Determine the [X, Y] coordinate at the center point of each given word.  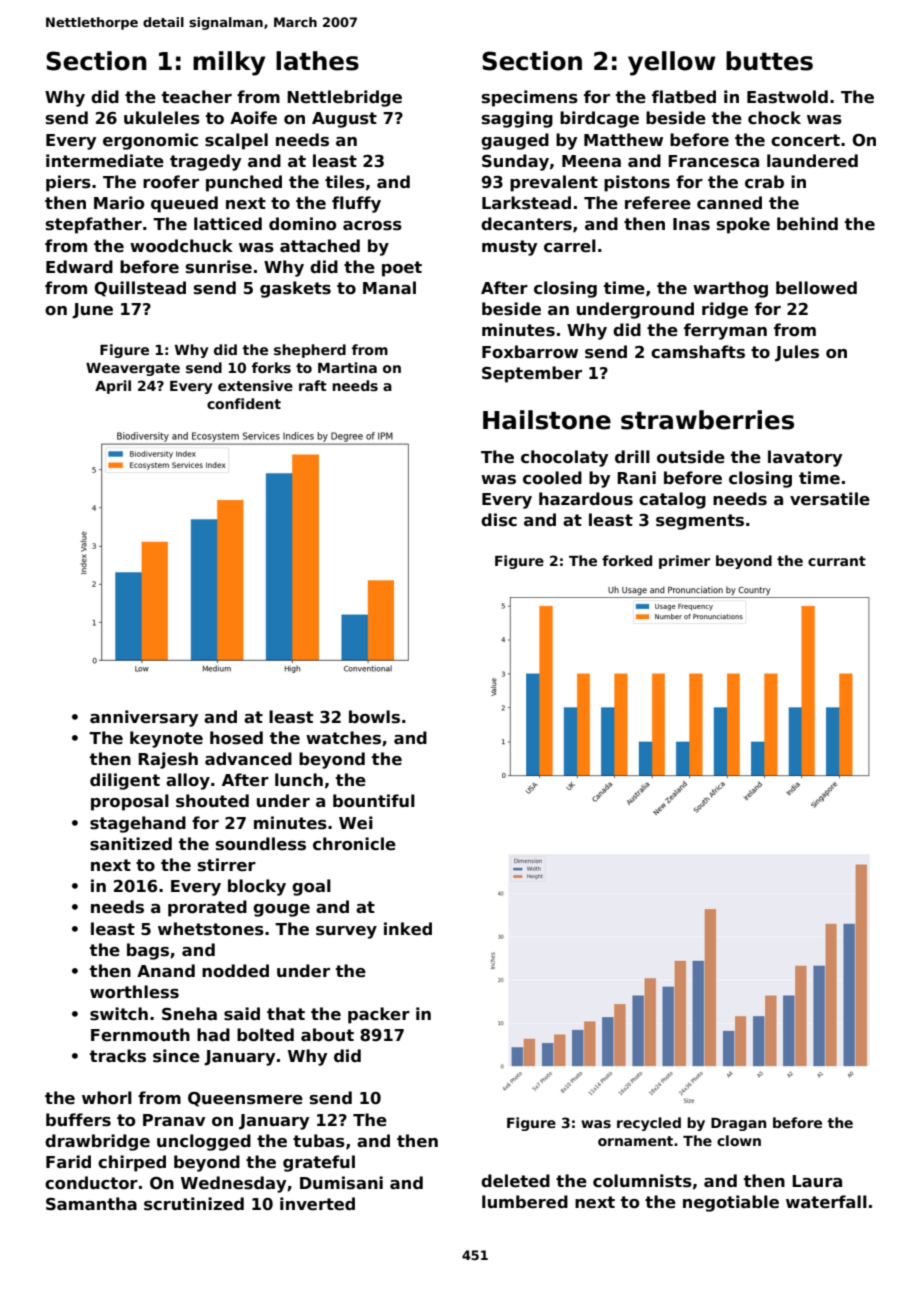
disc [499, 520]
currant [837, 561]
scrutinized [194, 1204]
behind [807, 224]
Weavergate [133, 369]
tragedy [205, 162]
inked [408, 929]
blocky [257, 887]
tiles [345, 182]
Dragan [738, 1124]
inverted [317, 1204]
